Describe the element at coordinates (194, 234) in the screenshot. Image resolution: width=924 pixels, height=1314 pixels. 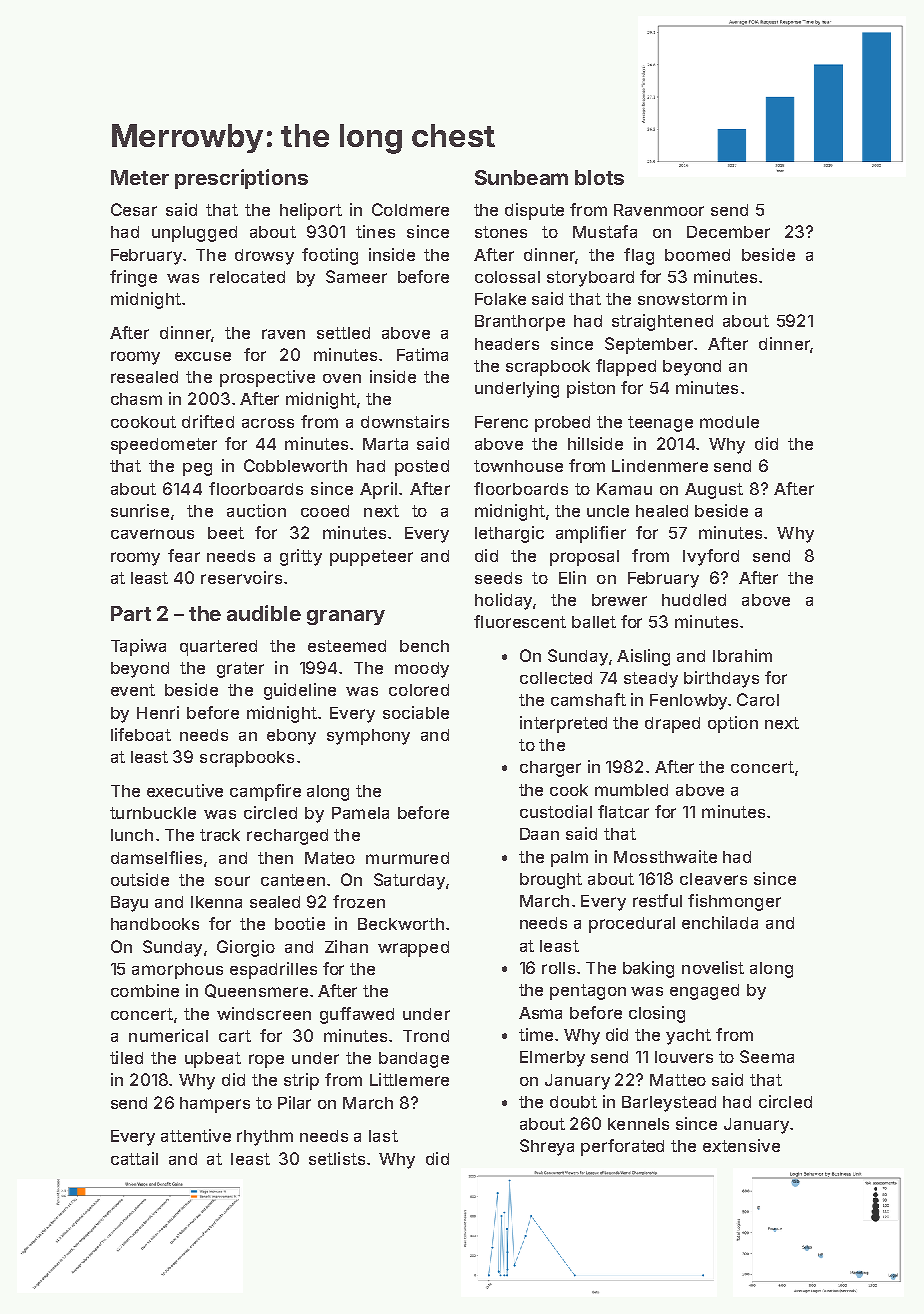
I see `unplugged` at that location.
